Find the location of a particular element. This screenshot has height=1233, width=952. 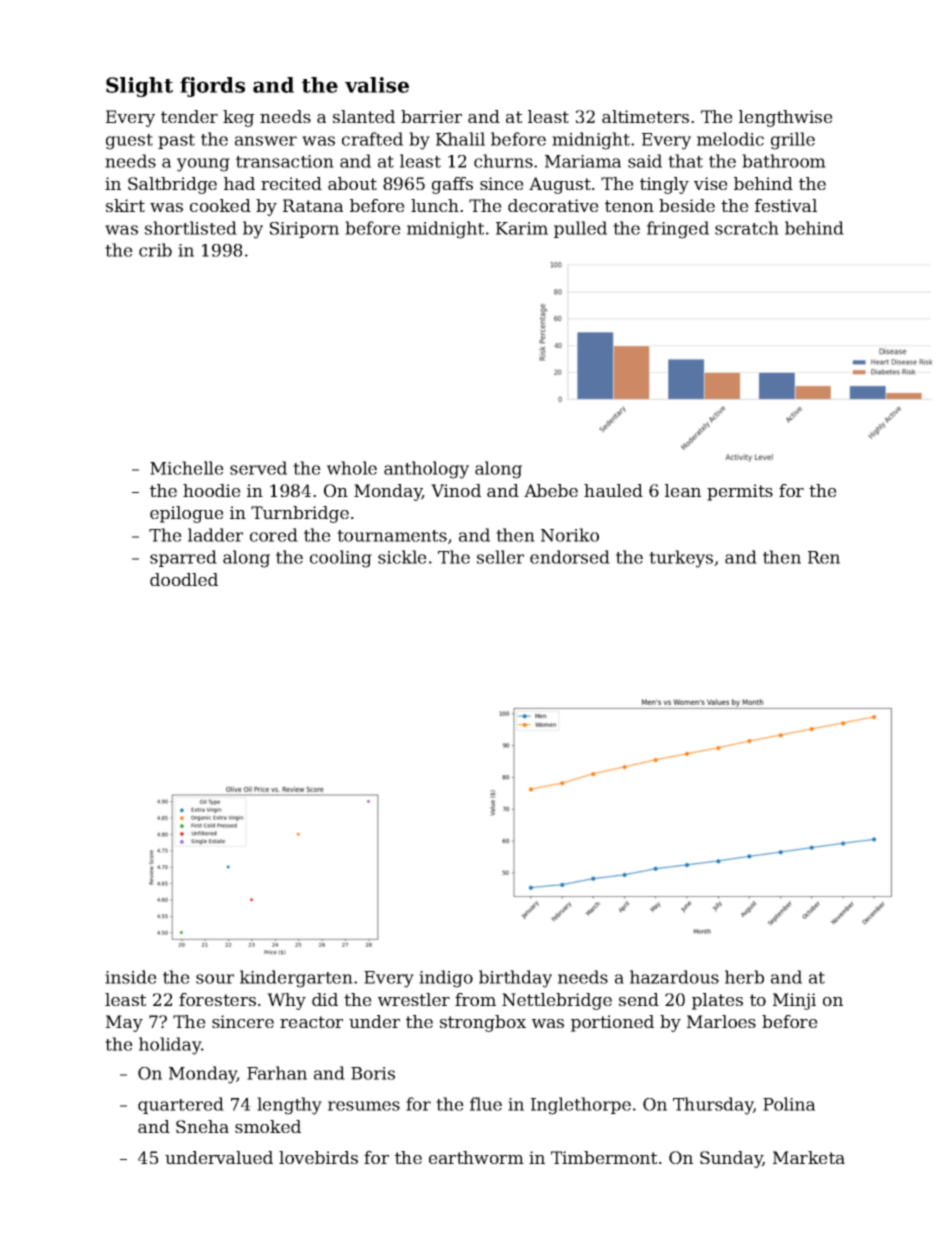

guest is located at coordinates (129, 142).
